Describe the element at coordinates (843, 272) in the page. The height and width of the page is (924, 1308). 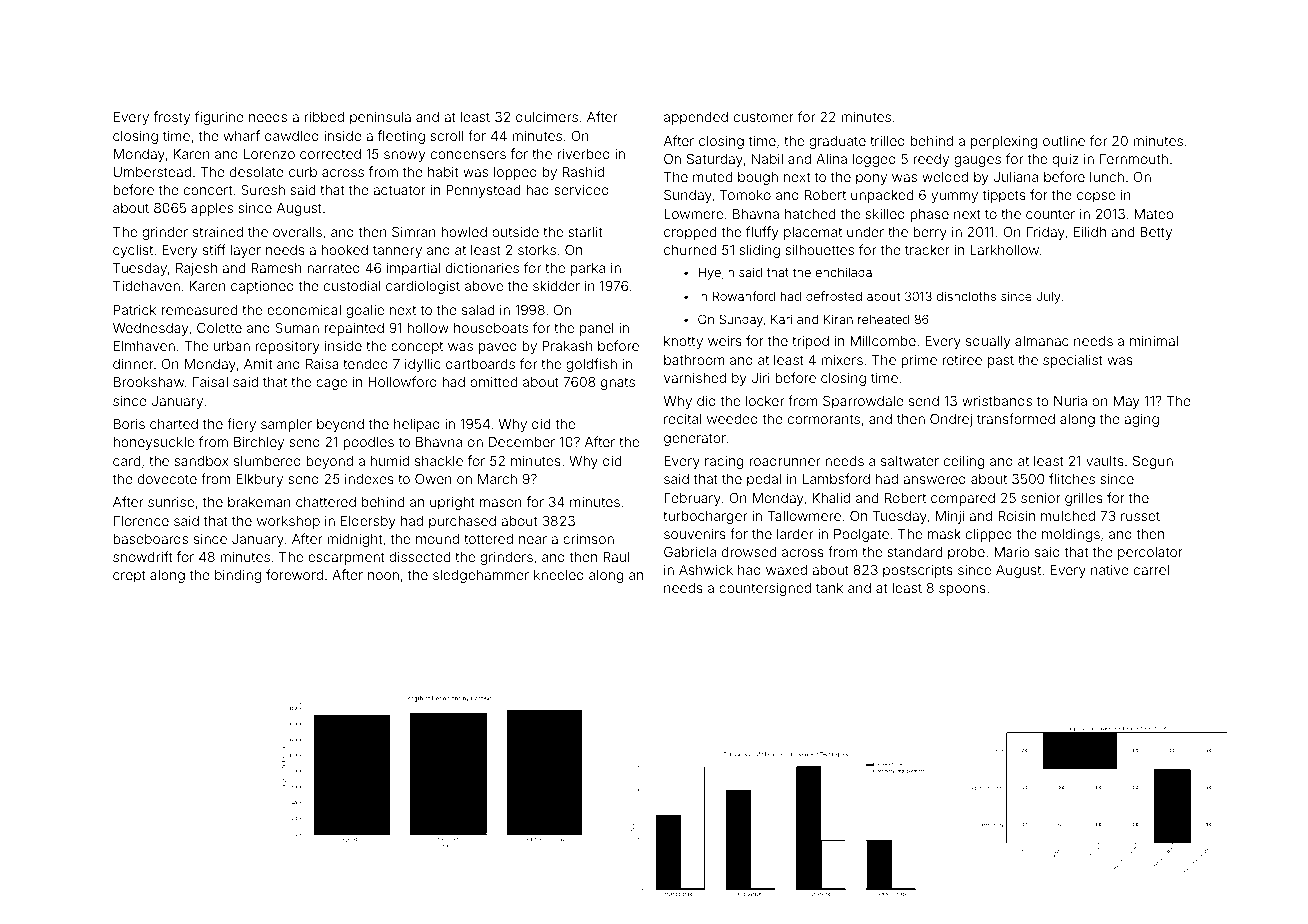
I see `enchilada` at that location.
